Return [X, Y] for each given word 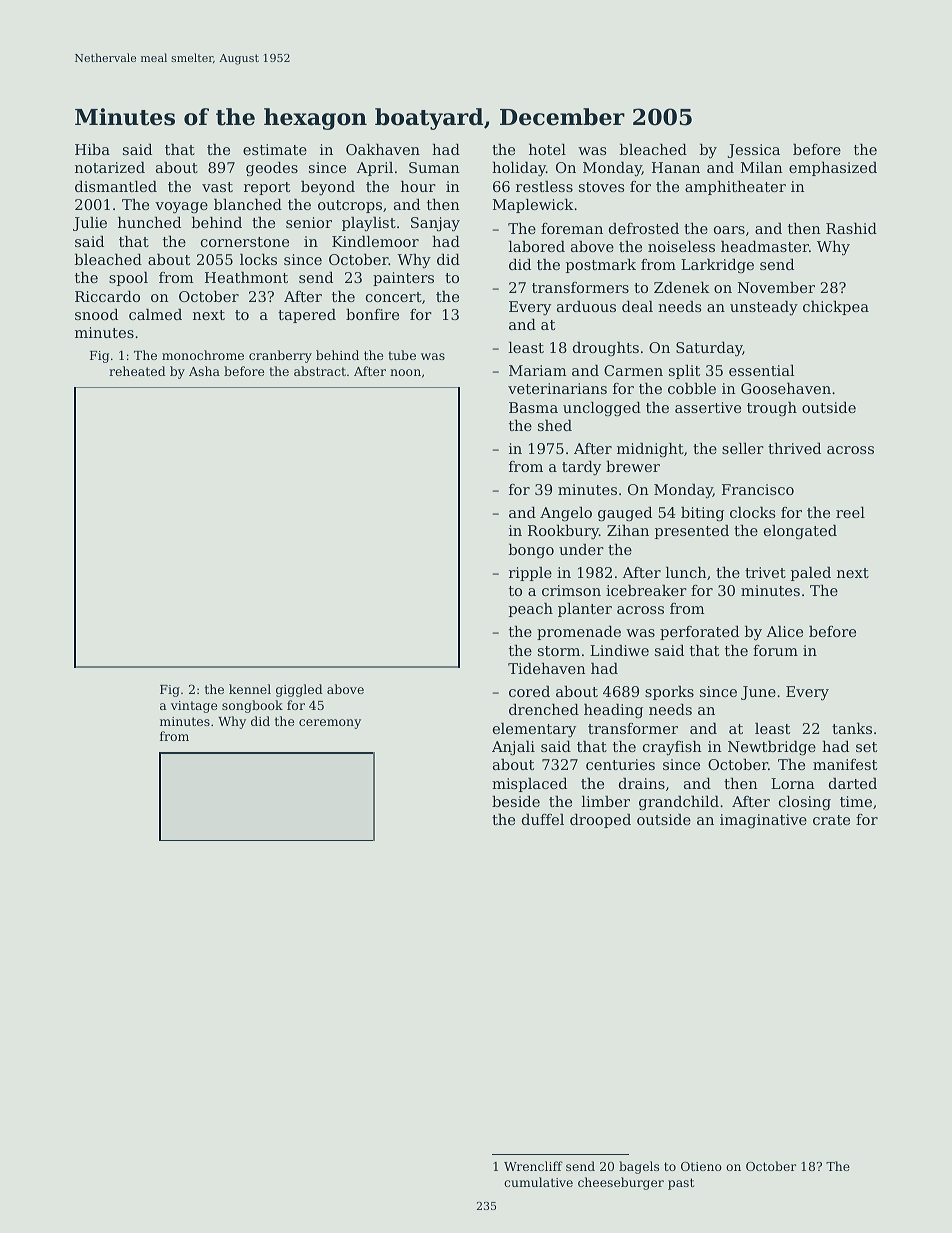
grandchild [679, 803]
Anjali [513, 748]
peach [531, 610]
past [681, 1184]
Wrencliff [533, 1166]
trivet [765, 572]
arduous [586, 306]
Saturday [709, 349]
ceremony [330, 724]
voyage [181, 208]
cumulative [538, 1182]
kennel [250, 689]
